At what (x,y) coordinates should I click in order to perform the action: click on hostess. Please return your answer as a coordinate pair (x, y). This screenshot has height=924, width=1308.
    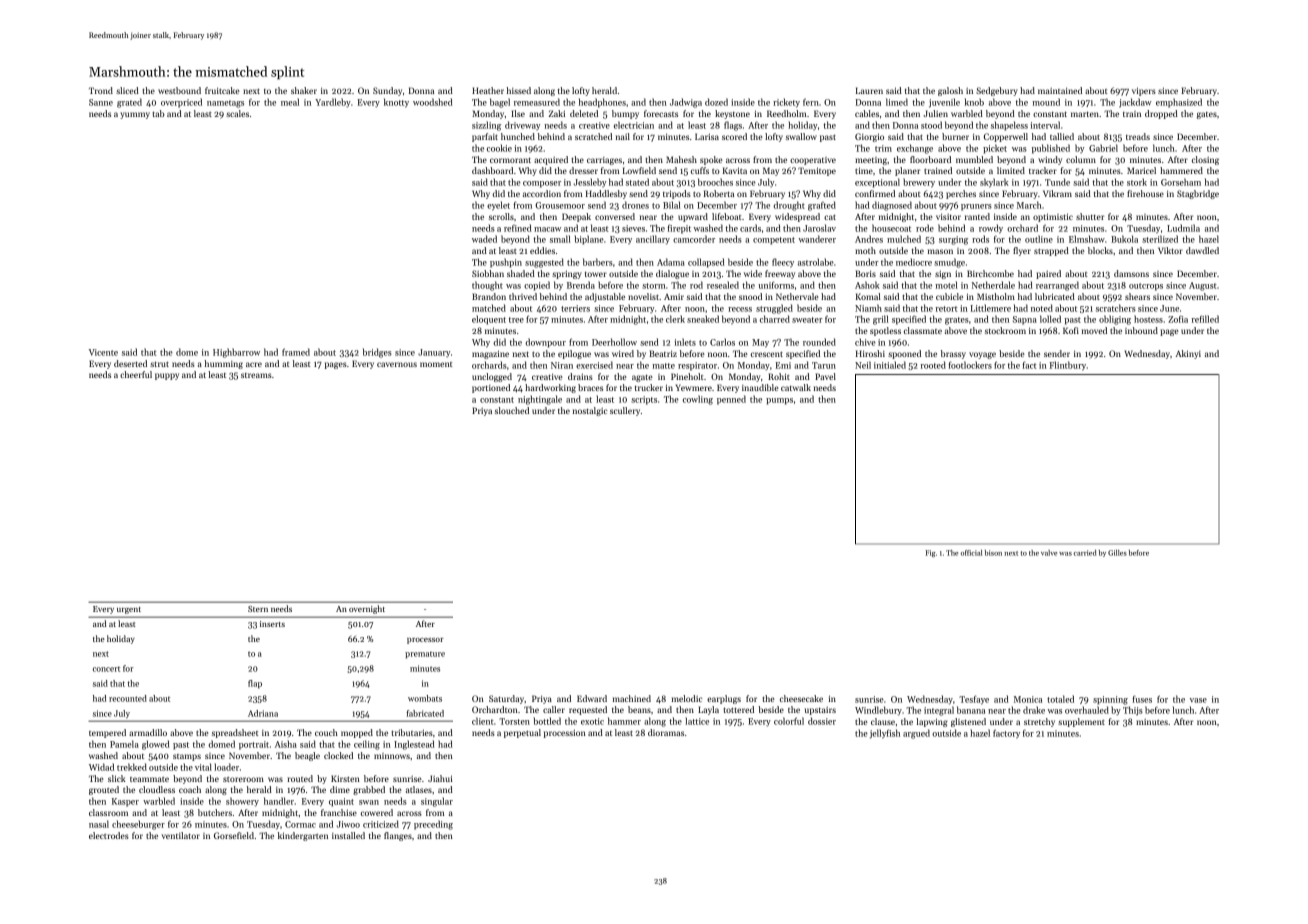
    Looking at the image, I should click on (1148, 319).
